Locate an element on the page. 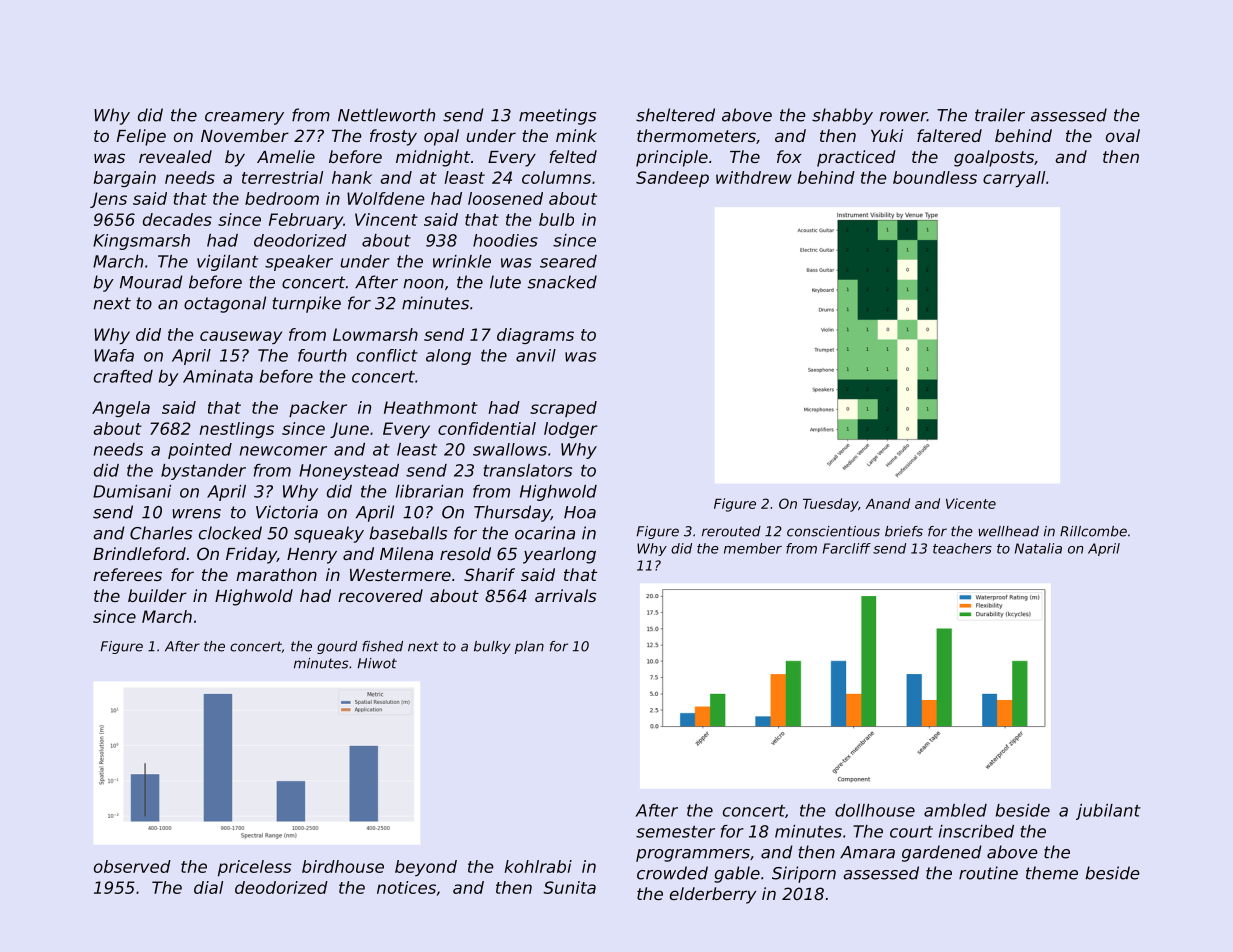 The image size is (1233, 952). Hoa is located at coordinates (580, 512).
